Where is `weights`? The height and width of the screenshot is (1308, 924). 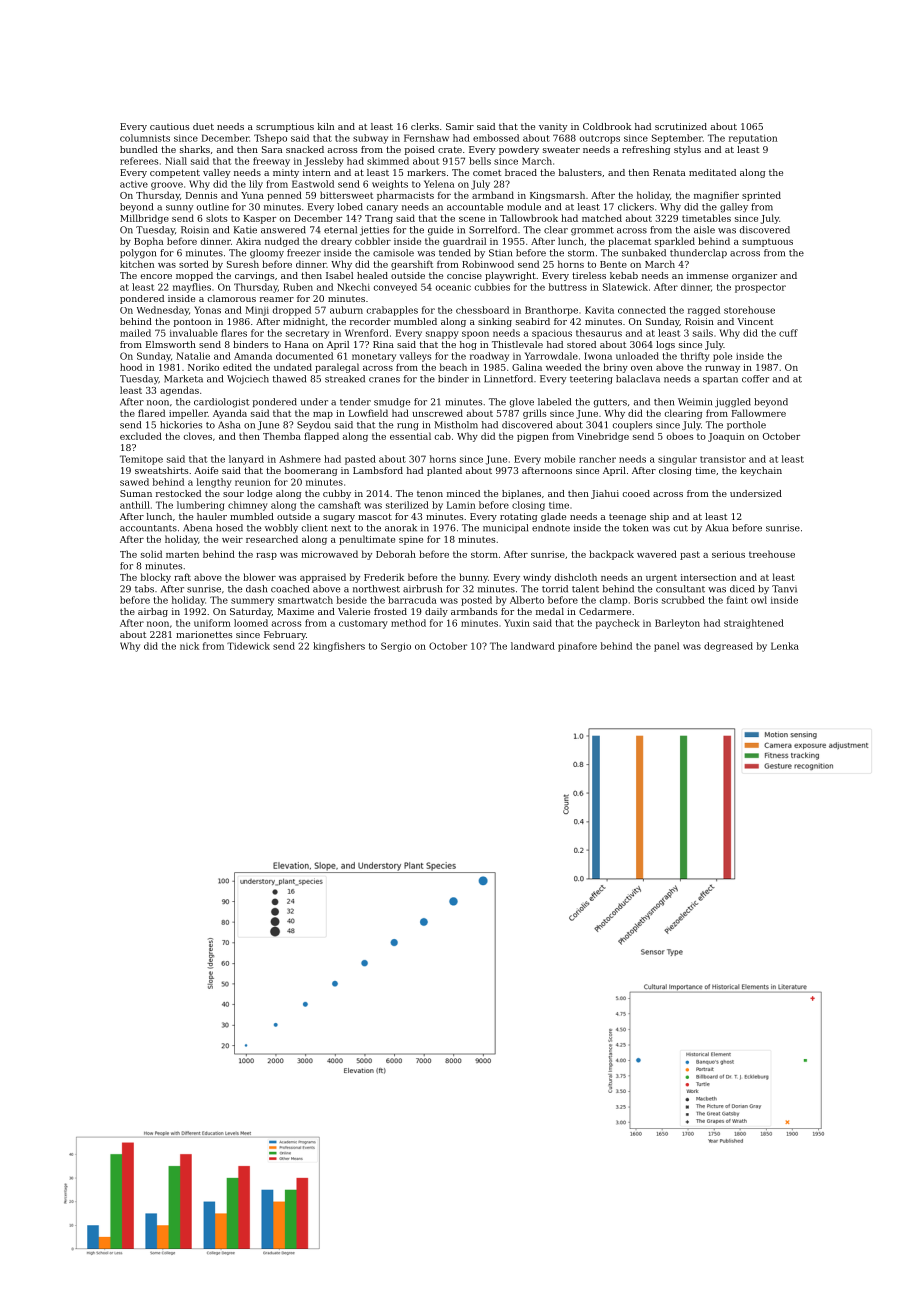 weights is located at coordinates (390, 185).
